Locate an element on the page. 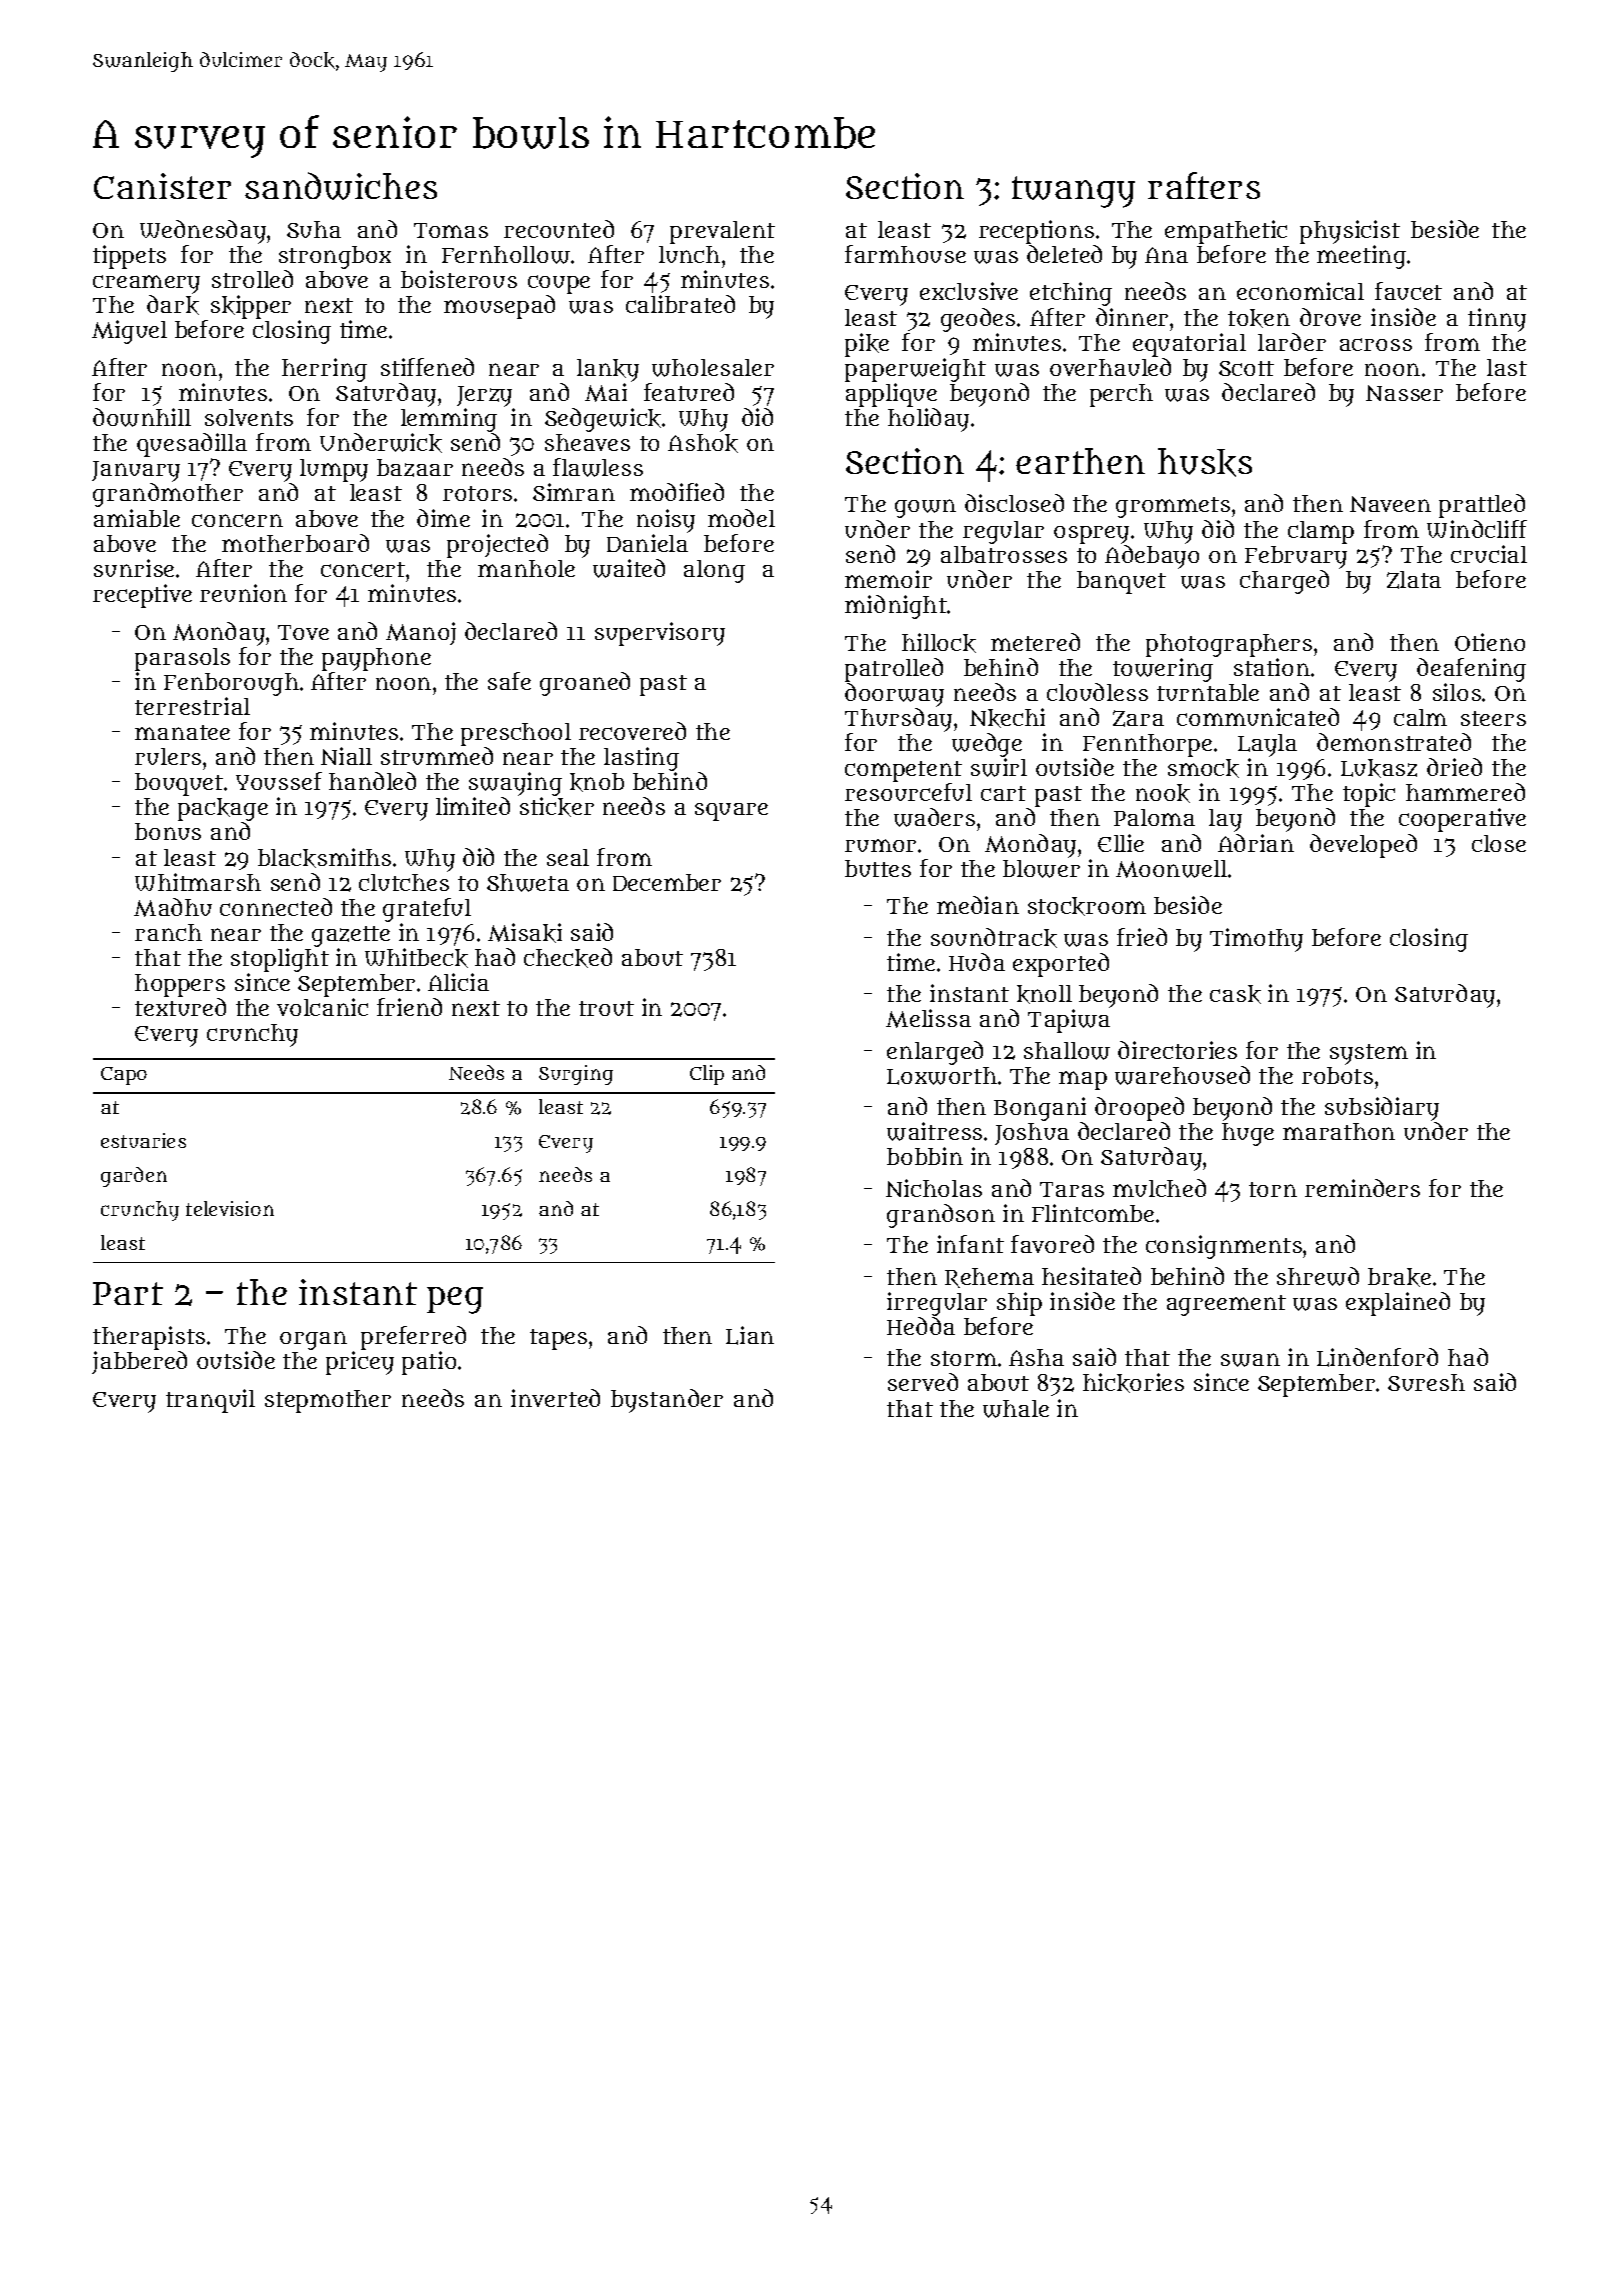 This page has width=1620, height=2292. Lindenford is located at coordinates (1377, 1357).
